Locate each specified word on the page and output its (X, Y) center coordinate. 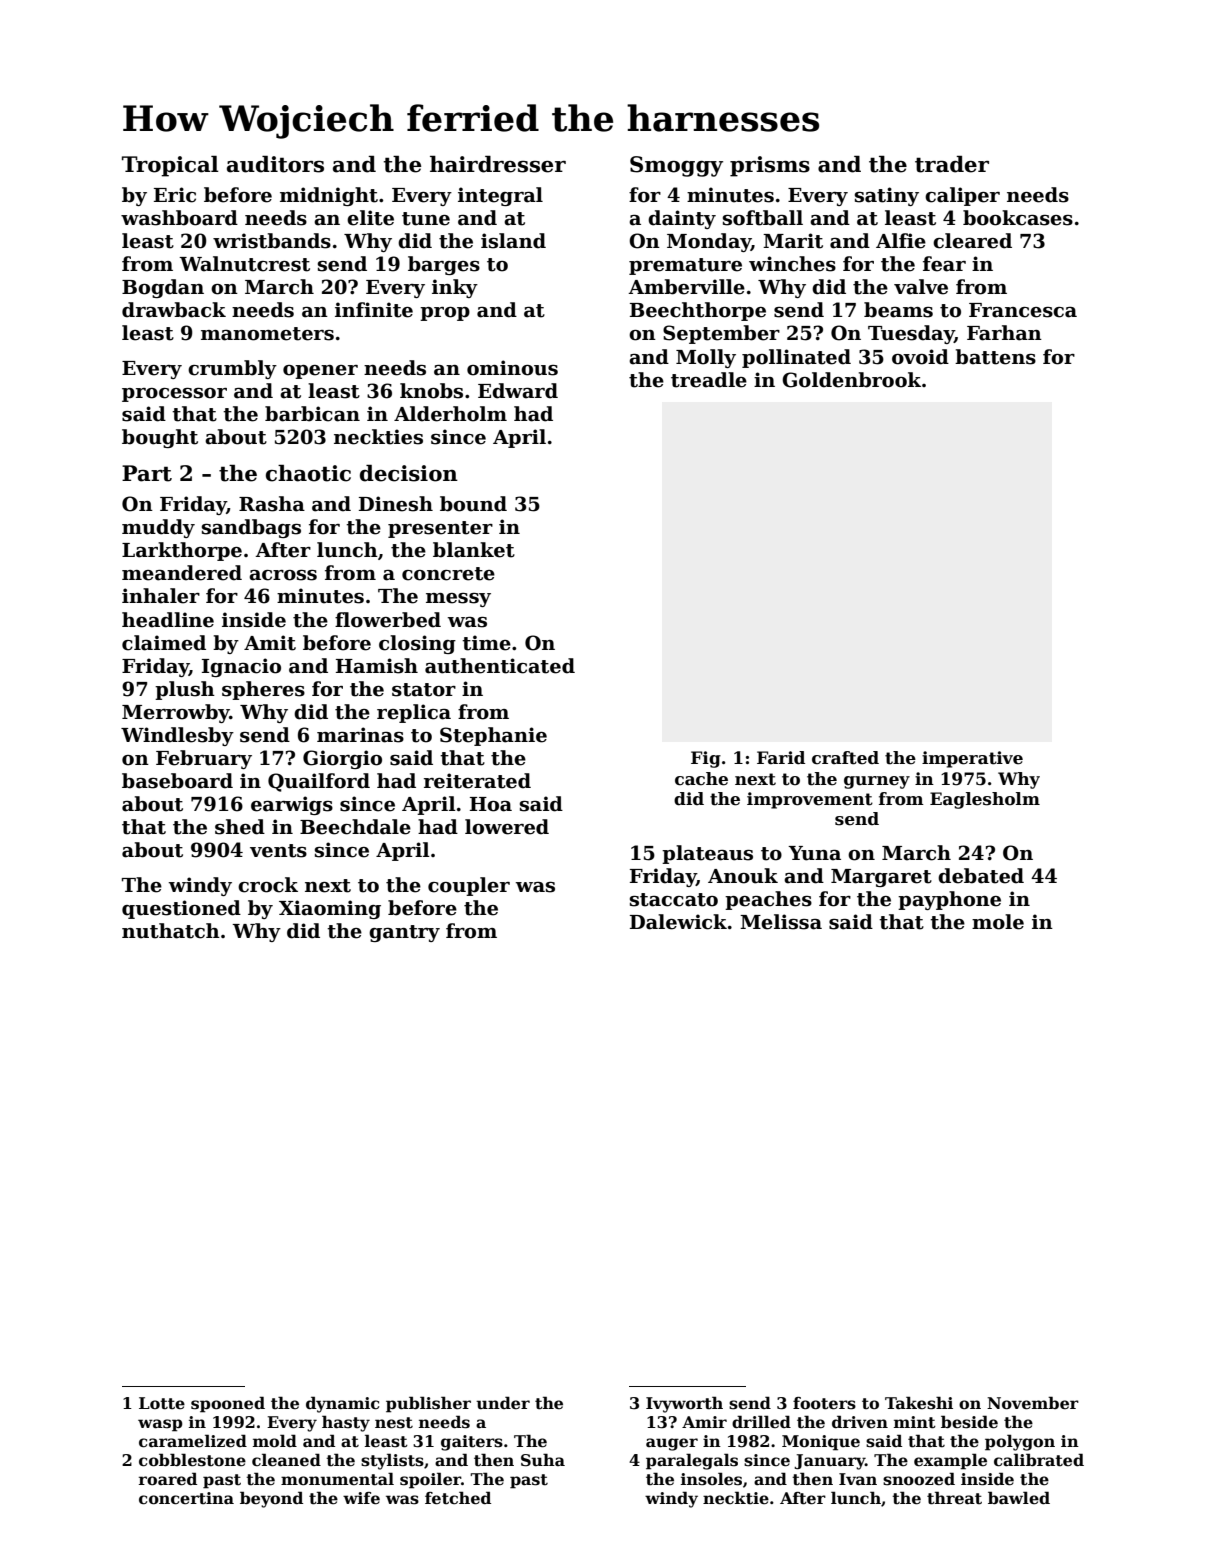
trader (952, 164)
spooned (228, 1404)
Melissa (781, 922)
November (1033, 1403)
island (513, 241)
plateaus (707, 854)
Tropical (170, 166)
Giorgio (342, 759)
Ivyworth (684, 1404)
